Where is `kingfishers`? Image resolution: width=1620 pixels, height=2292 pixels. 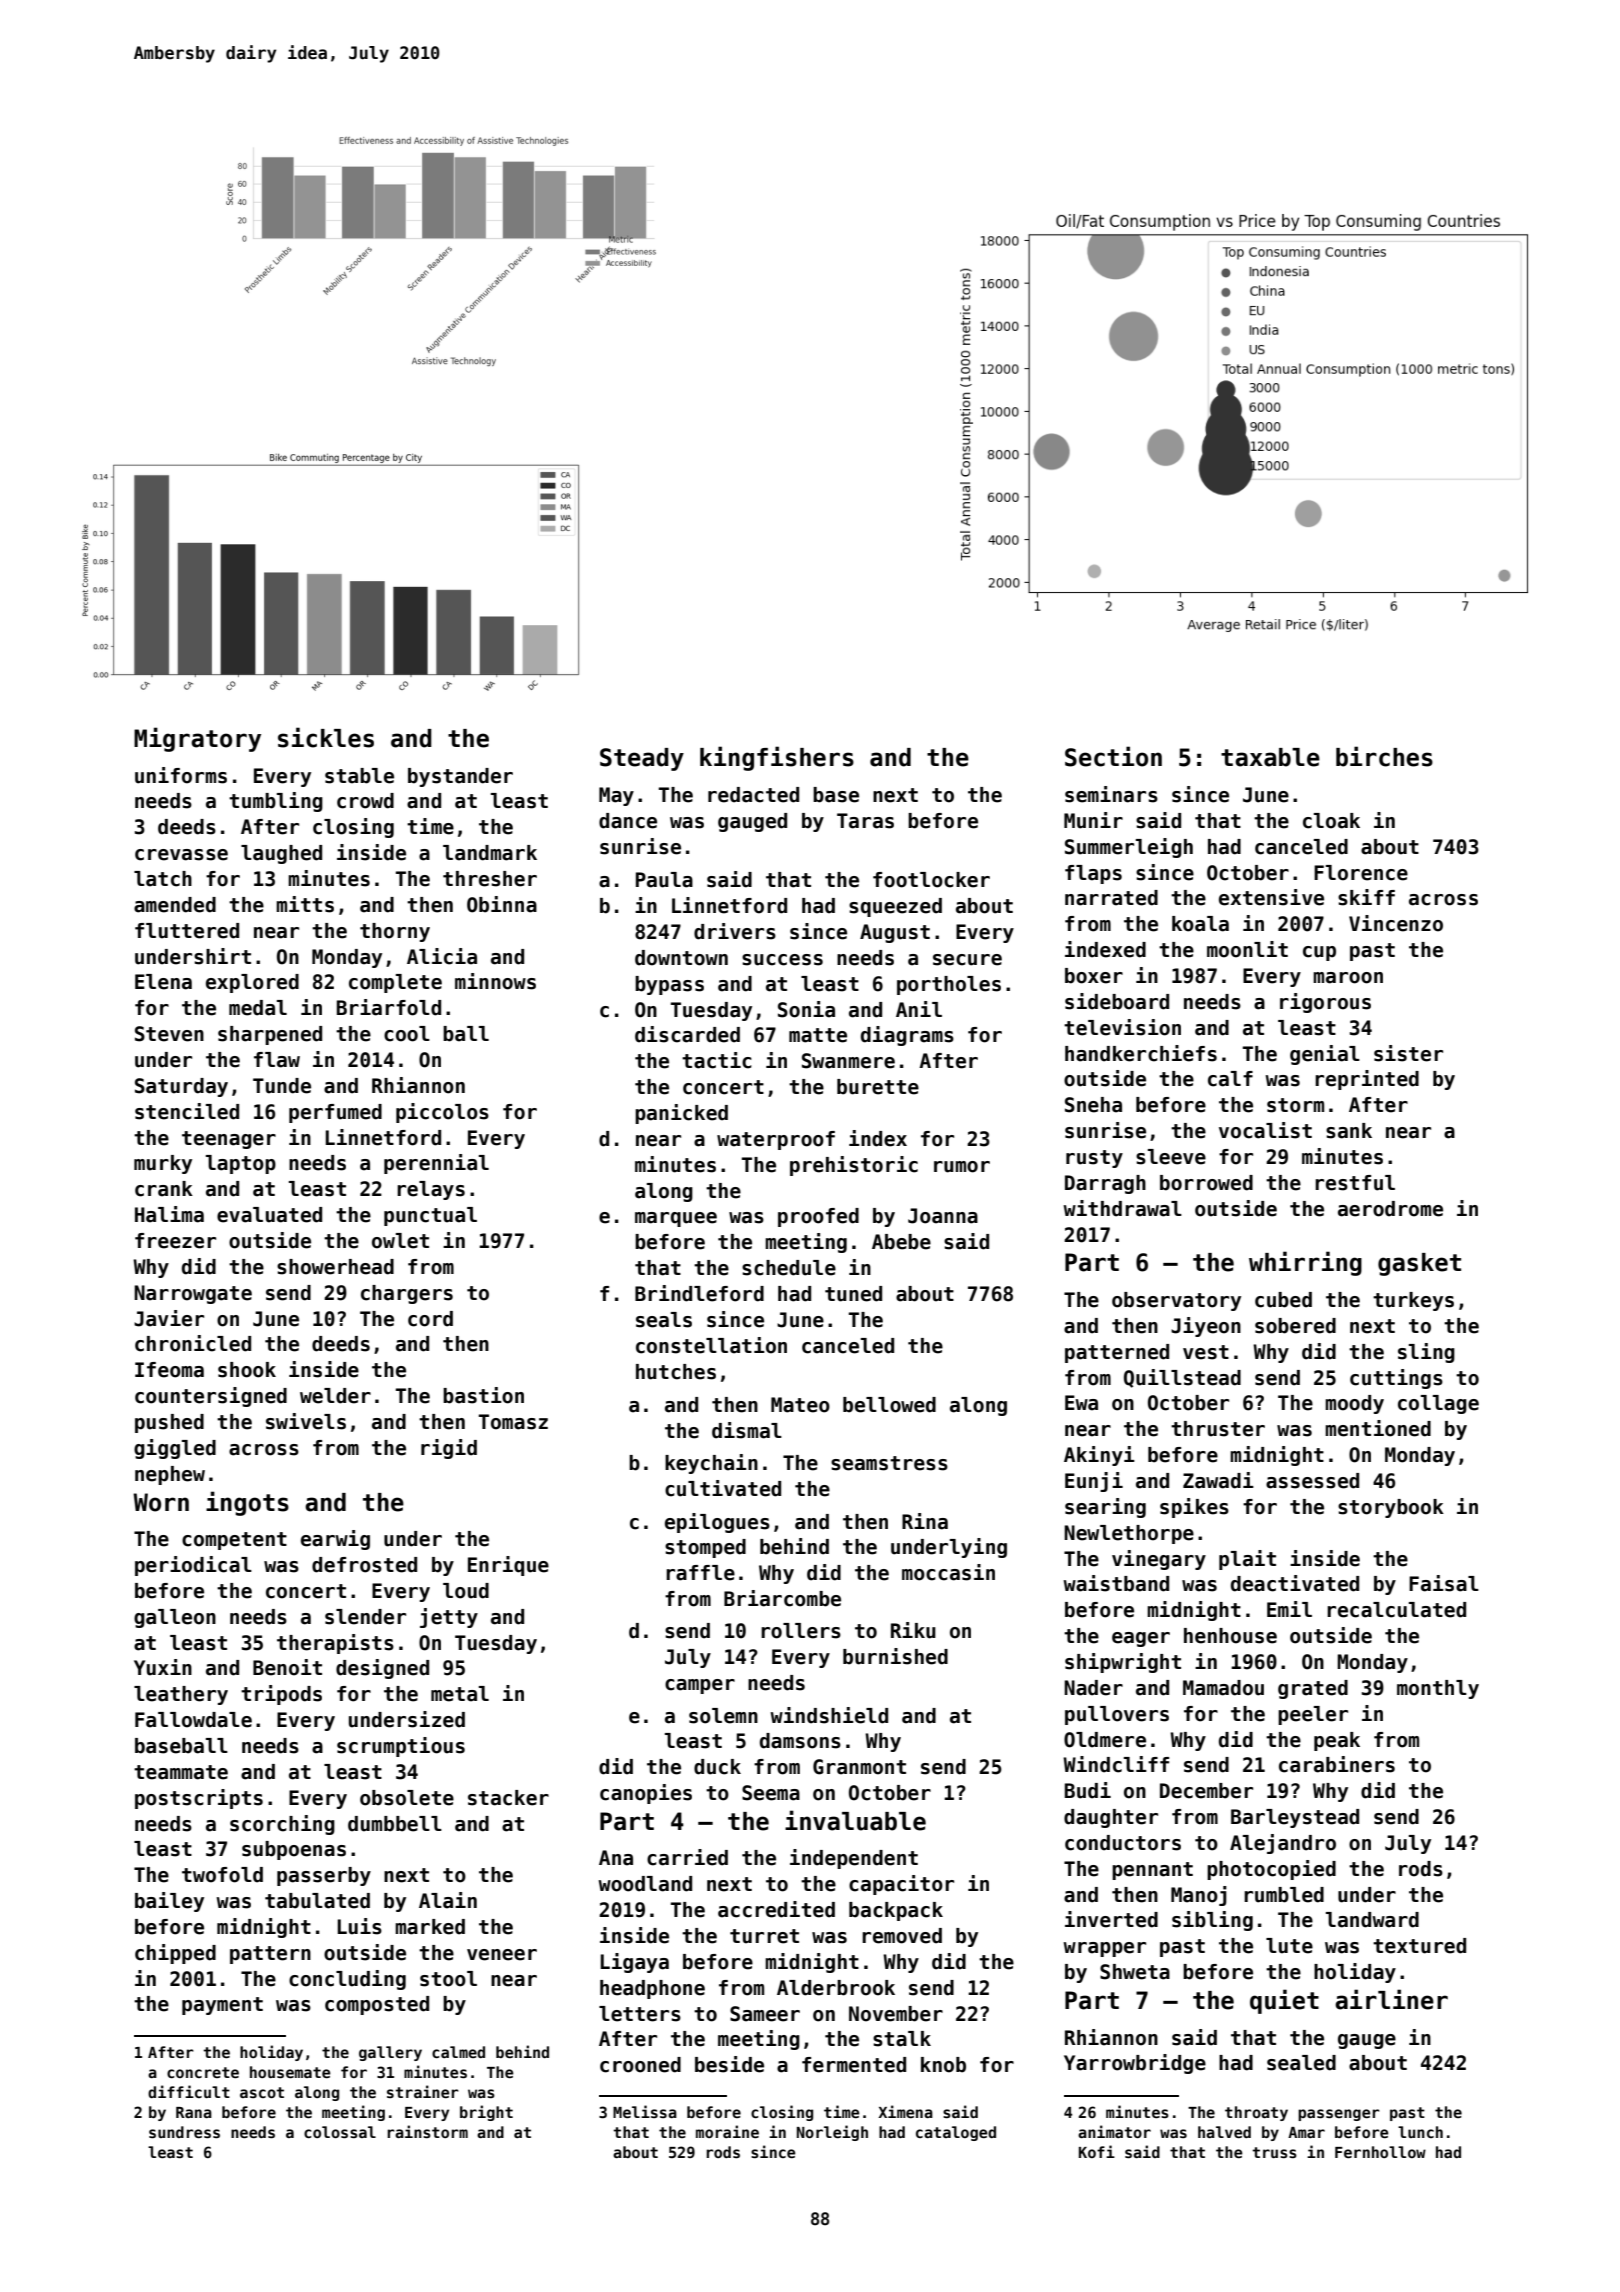 kingfishers is located at coordinates (777, 758).
